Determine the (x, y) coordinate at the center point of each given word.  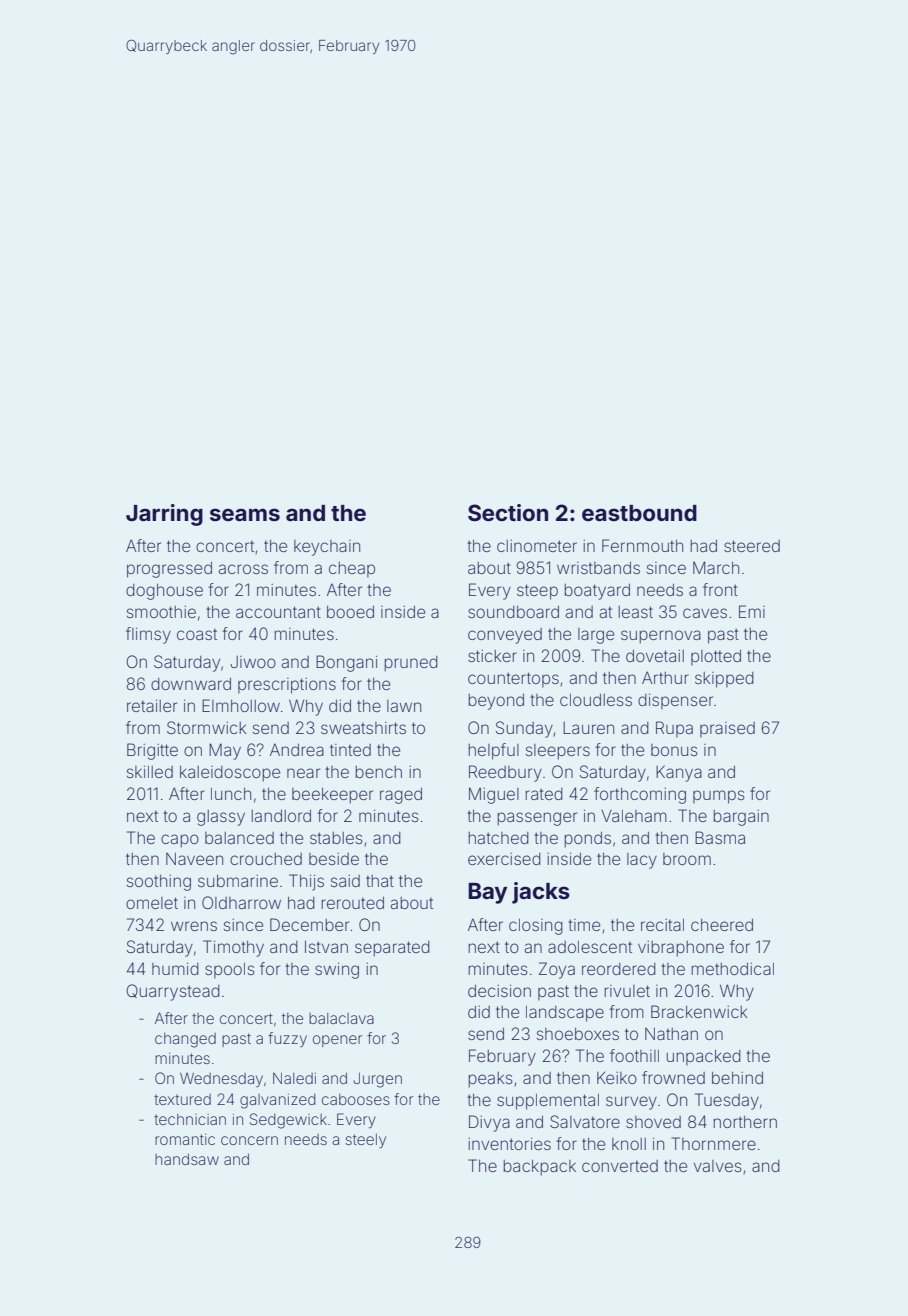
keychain (327, 548)
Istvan (326, 947)
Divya (489, 1123)
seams (245, 514)
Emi (752, 611)
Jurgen (377, 1080)
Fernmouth (642, 545)
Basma (720, 837)
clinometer (537, 546)
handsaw (187, 1159)
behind (737, 1078)
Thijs (306, 882)
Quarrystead (173, 992)
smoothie (161, 612)
